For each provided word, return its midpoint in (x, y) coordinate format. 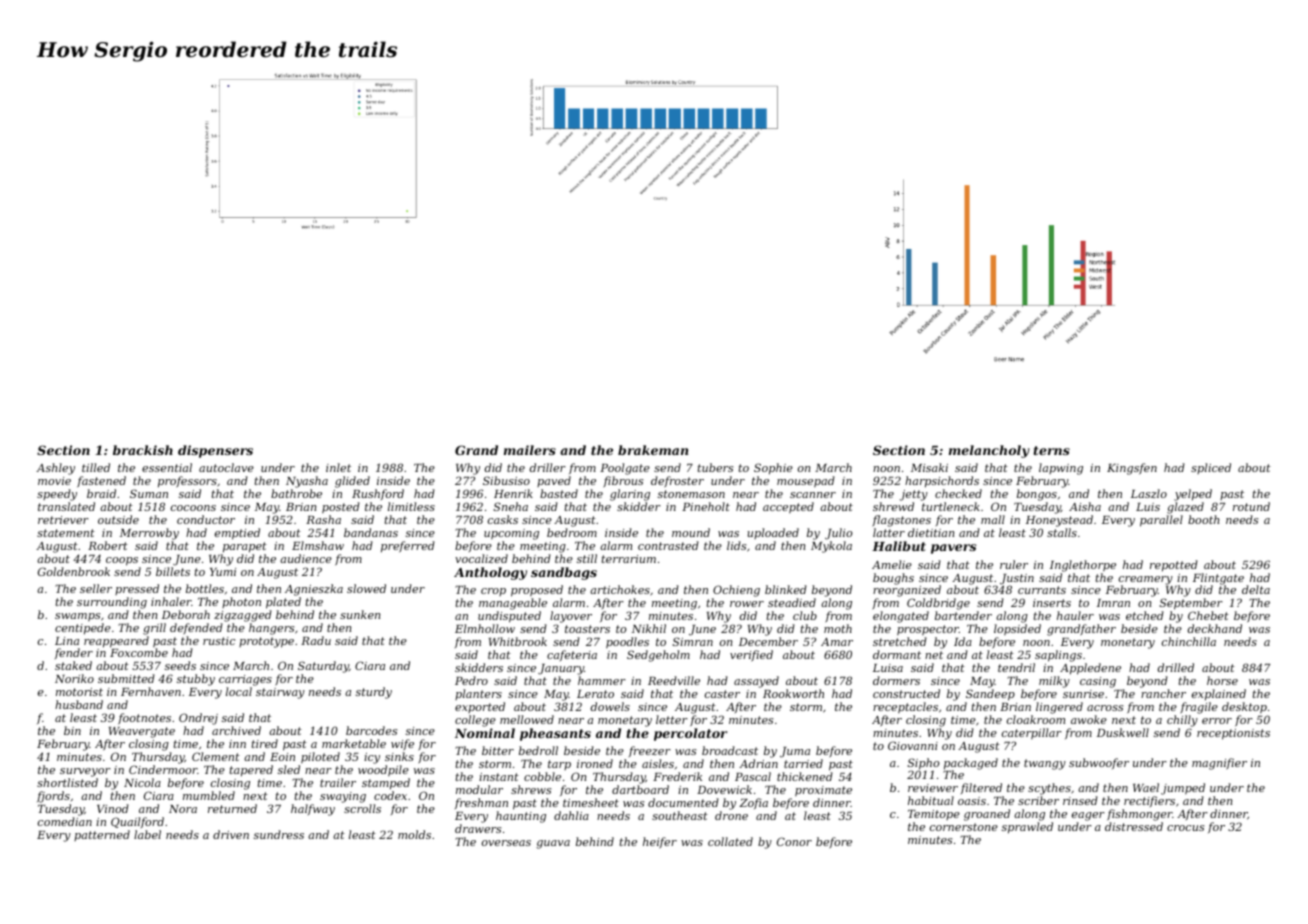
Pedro (471, 680)
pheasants (555, 734)
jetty (914, 495)
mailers (530, 450)
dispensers (215, 451)
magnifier (1219, 764)
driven (231, 834)
